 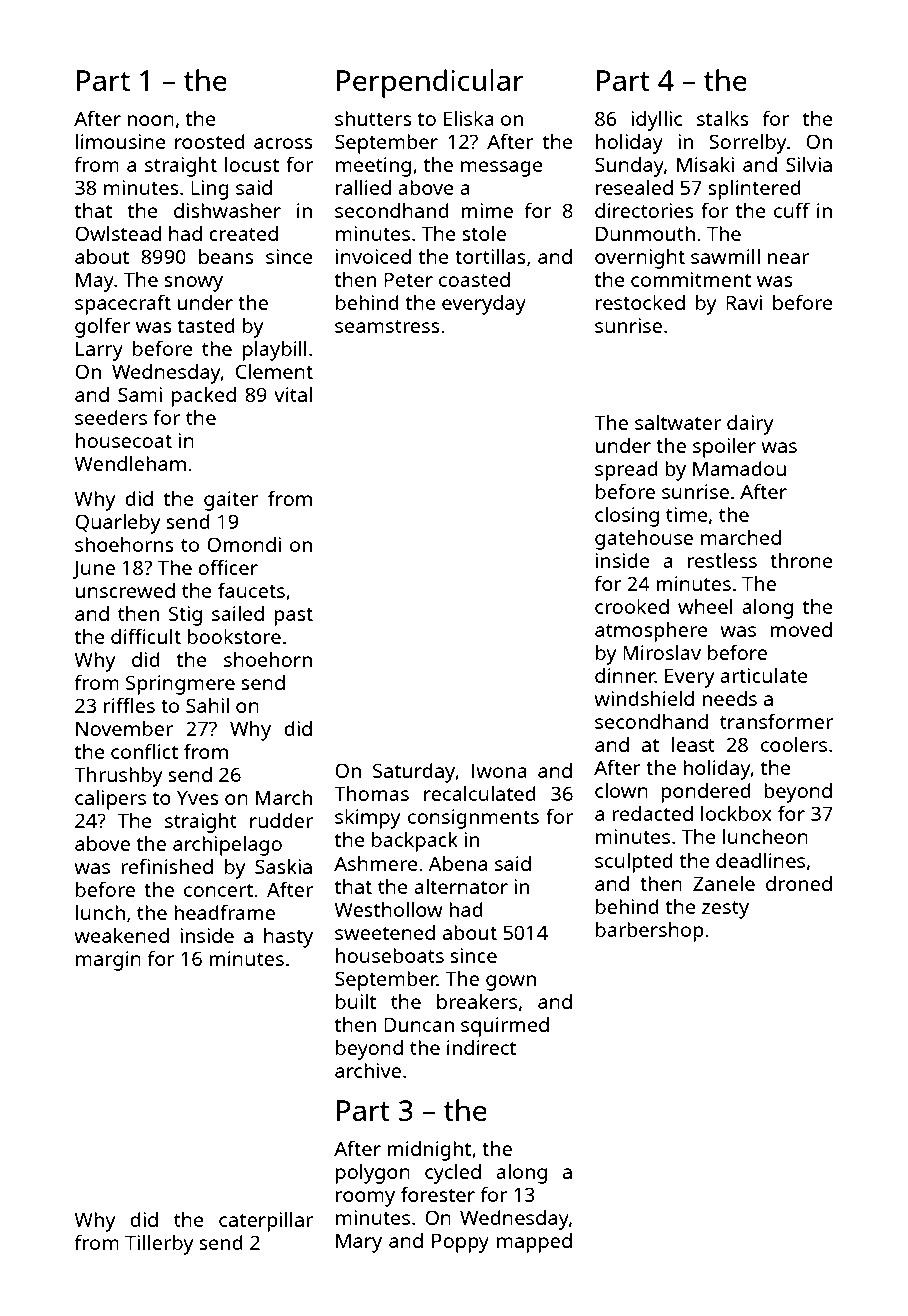 I want to click on Tillerby, so click(x=159, y=1245).
